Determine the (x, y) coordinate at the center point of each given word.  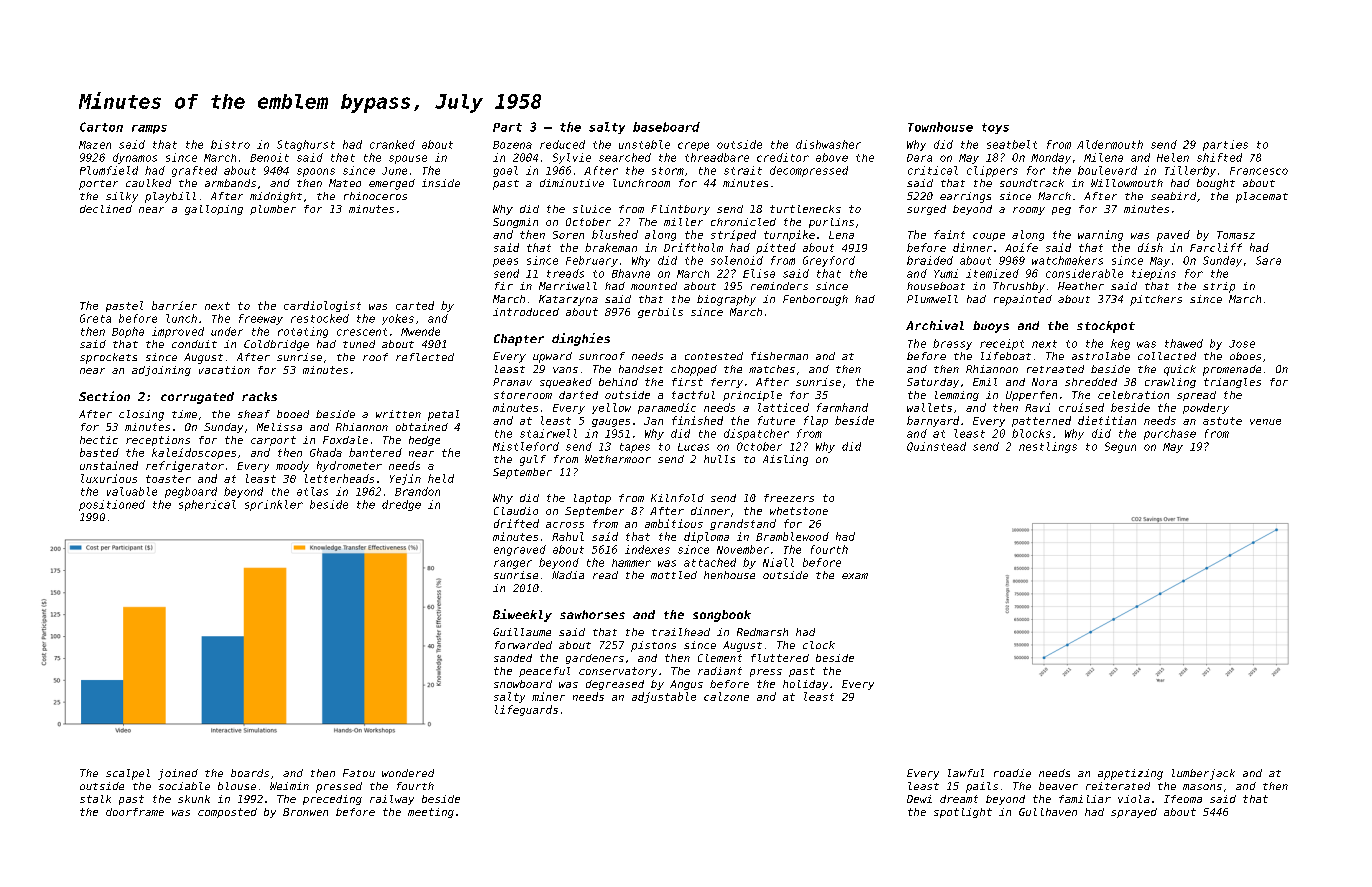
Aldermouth (1110, 144)
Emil (985, 382)
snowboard (523, 684)
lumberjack (1203, 774)
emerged (392, 184)
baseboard (666, 127)
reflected (425, 357)
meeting (431, 813)
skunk (194, 799)
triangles (1232, 383)
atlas (312, 491)
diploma (706, 537)
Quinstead (936, 447)
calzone (726, 696)
